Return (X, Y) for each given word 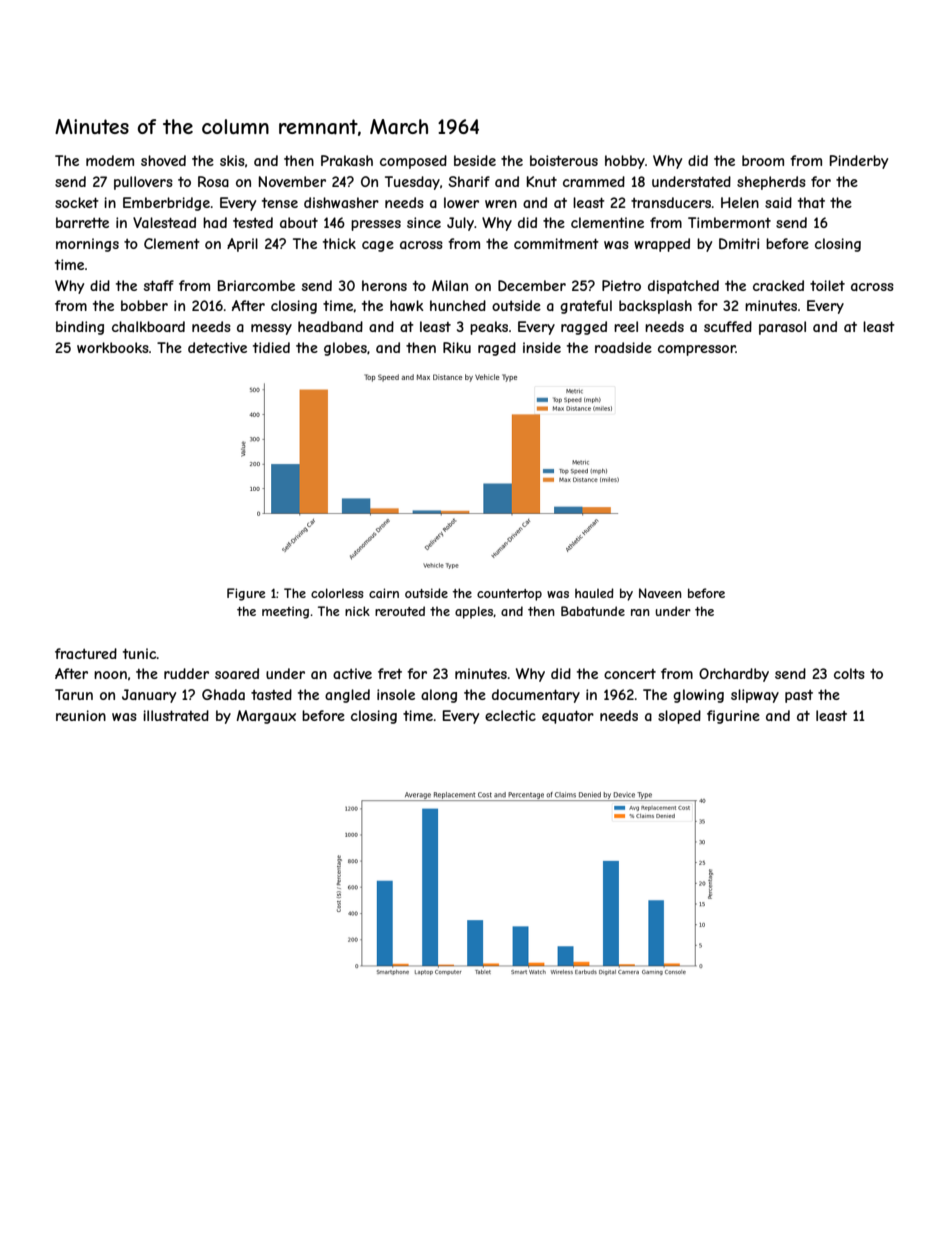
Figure (246, 594)
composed (413, 162)
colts (849, 673)
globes (345, 349)
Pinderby (859, 162)
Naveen (660, 593)
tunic (140, 653)
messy (271, 329)
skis (232, 160)
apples (474, 612)
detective (217, 347)
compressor (697, 350)
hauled (594, 593)
